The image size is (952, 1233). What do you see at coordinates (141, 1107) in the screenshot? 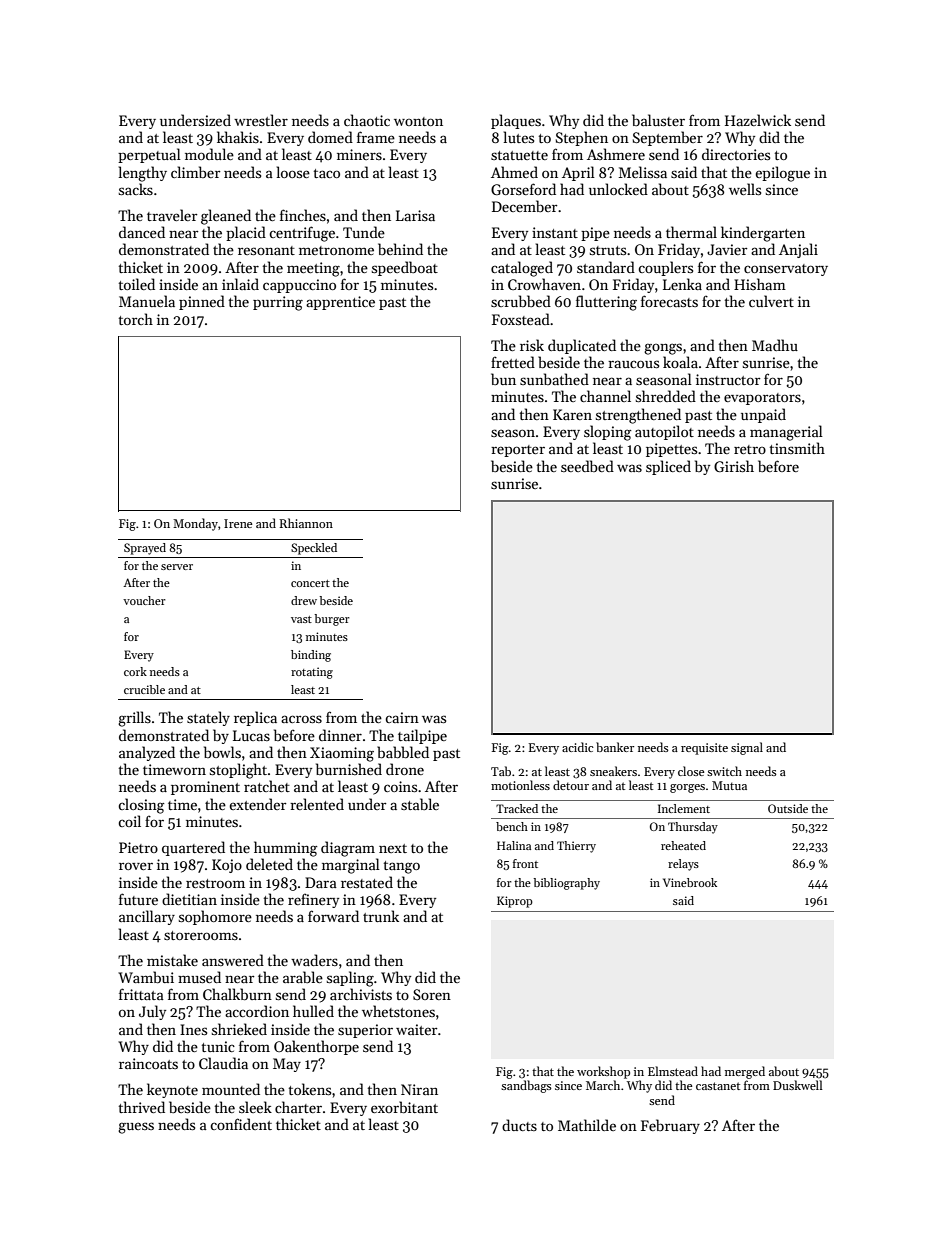
I see `thrived` at bounding box center [141, 1107].
